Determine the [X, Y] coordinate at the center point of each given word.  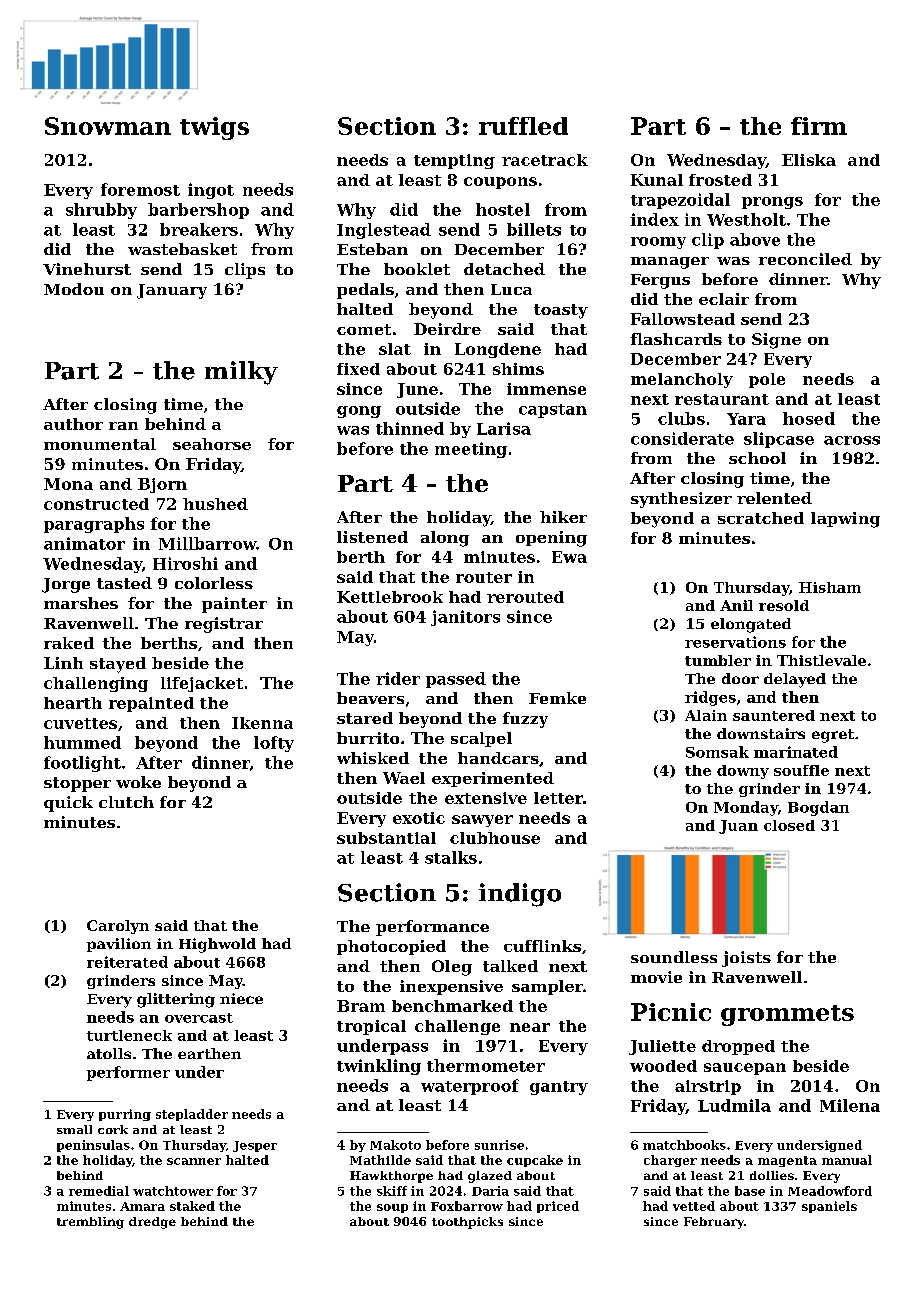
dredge [152, 1223]
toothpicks [467, 1223]
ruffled [523, 126]
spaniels [829, 1207]
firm [819, 126]
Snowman [108, 126]
